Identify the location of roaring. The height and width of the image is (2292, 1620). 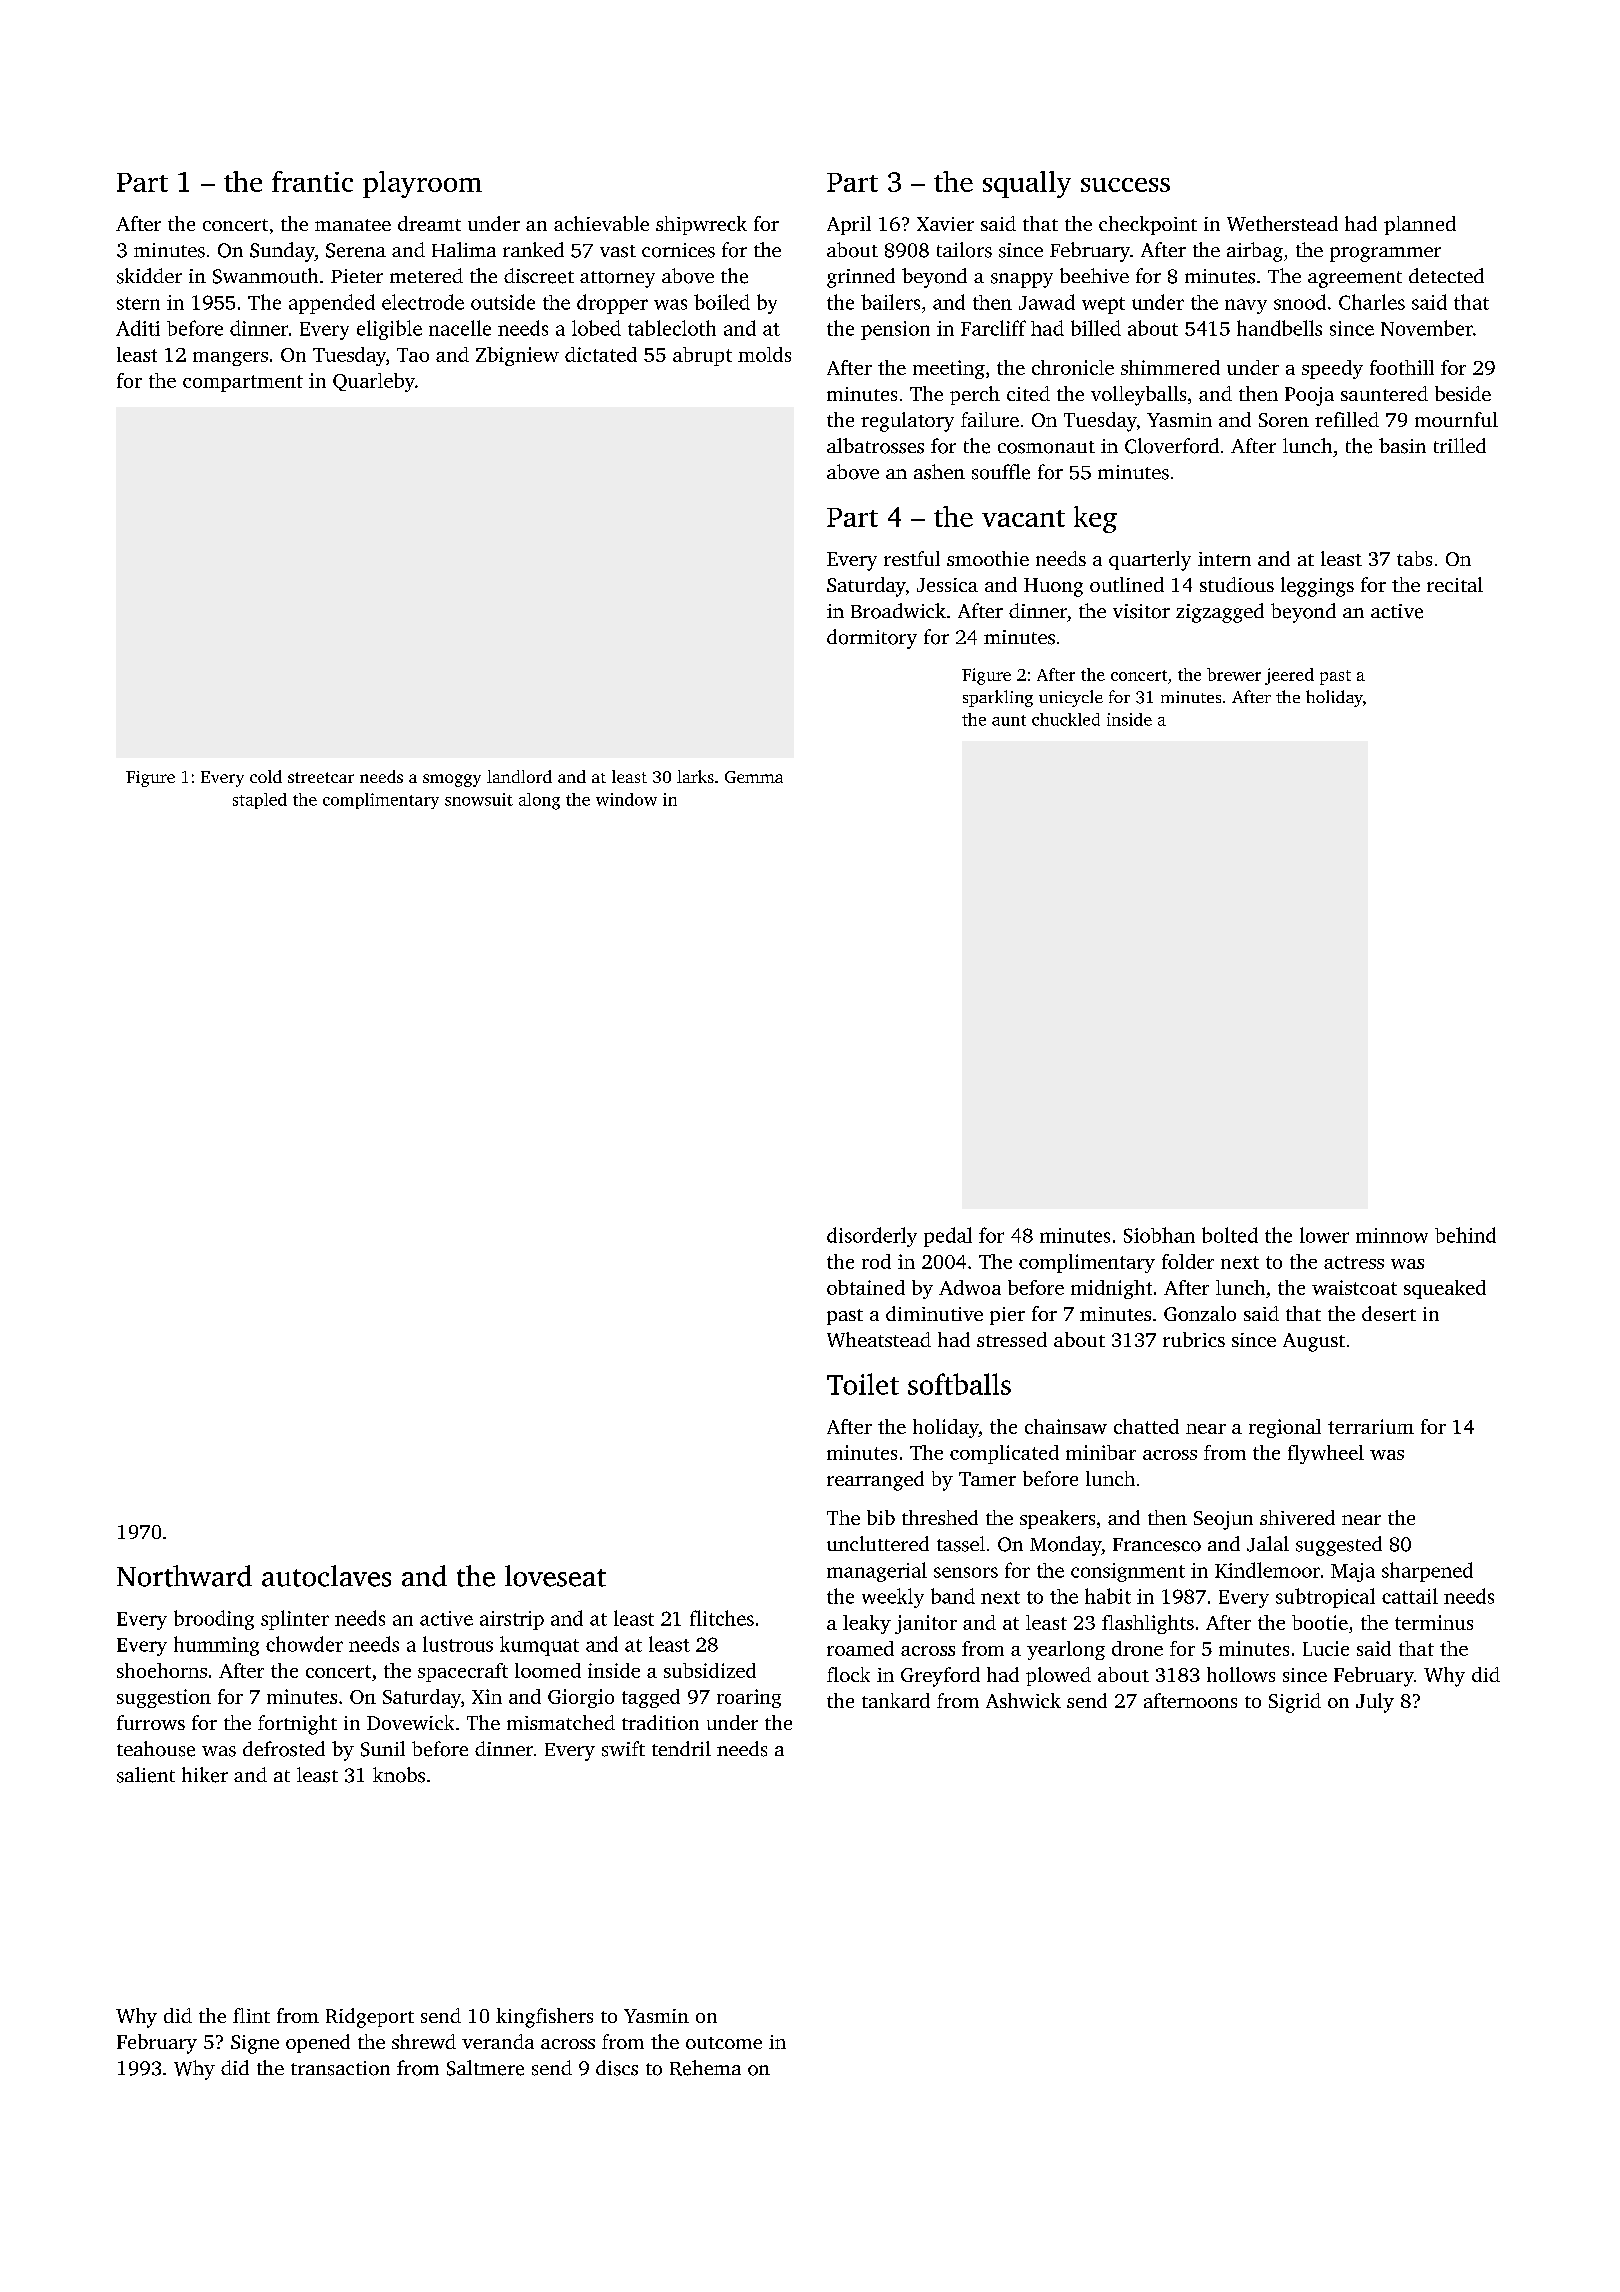
(749, 1698).
